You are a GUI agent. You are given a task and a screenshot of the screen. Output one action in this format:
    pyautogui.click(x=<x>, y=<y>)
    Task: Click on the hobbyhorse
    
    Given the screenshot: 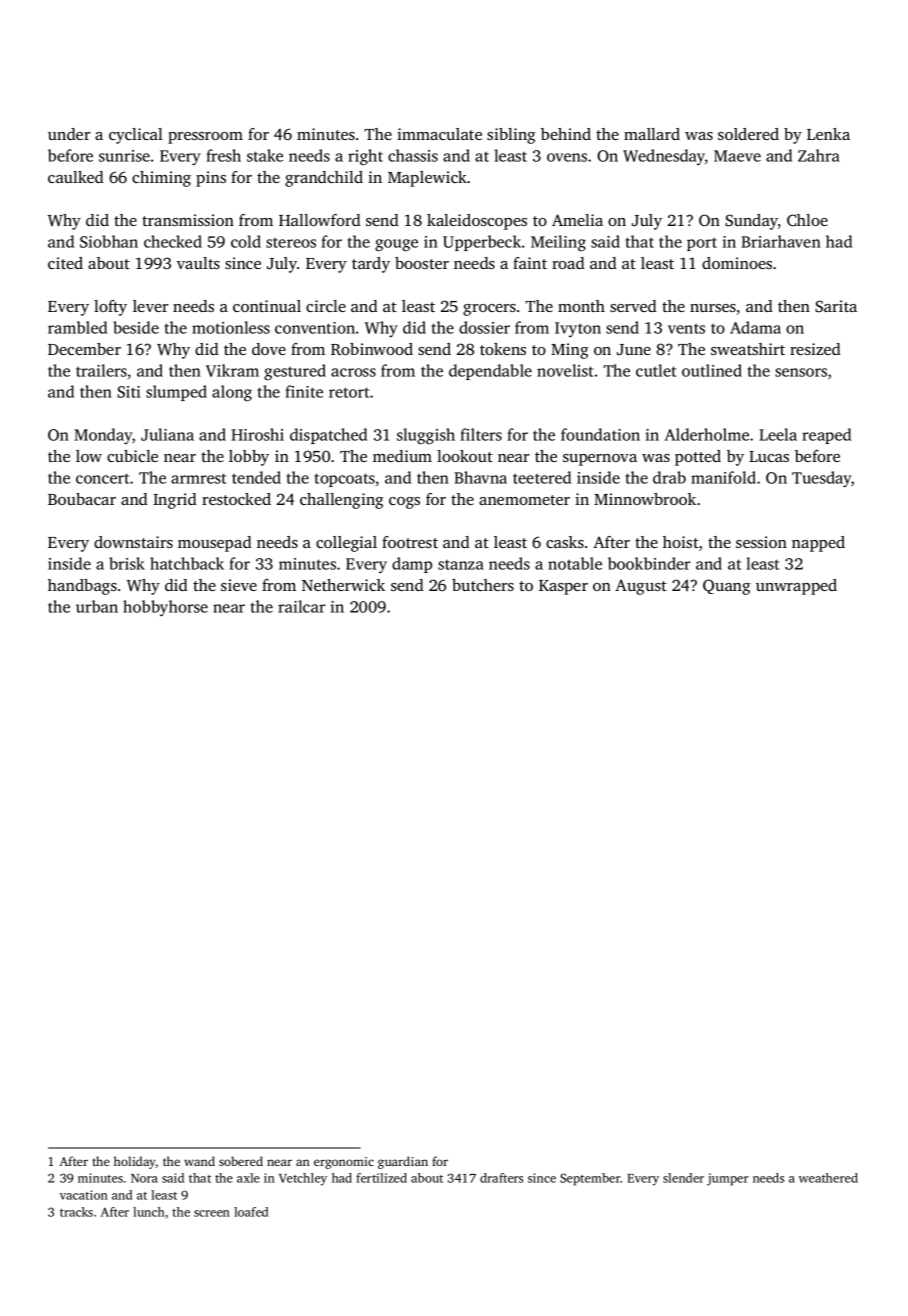 What is the action you would take?
    pyautogui.click(x=165, y=608)
